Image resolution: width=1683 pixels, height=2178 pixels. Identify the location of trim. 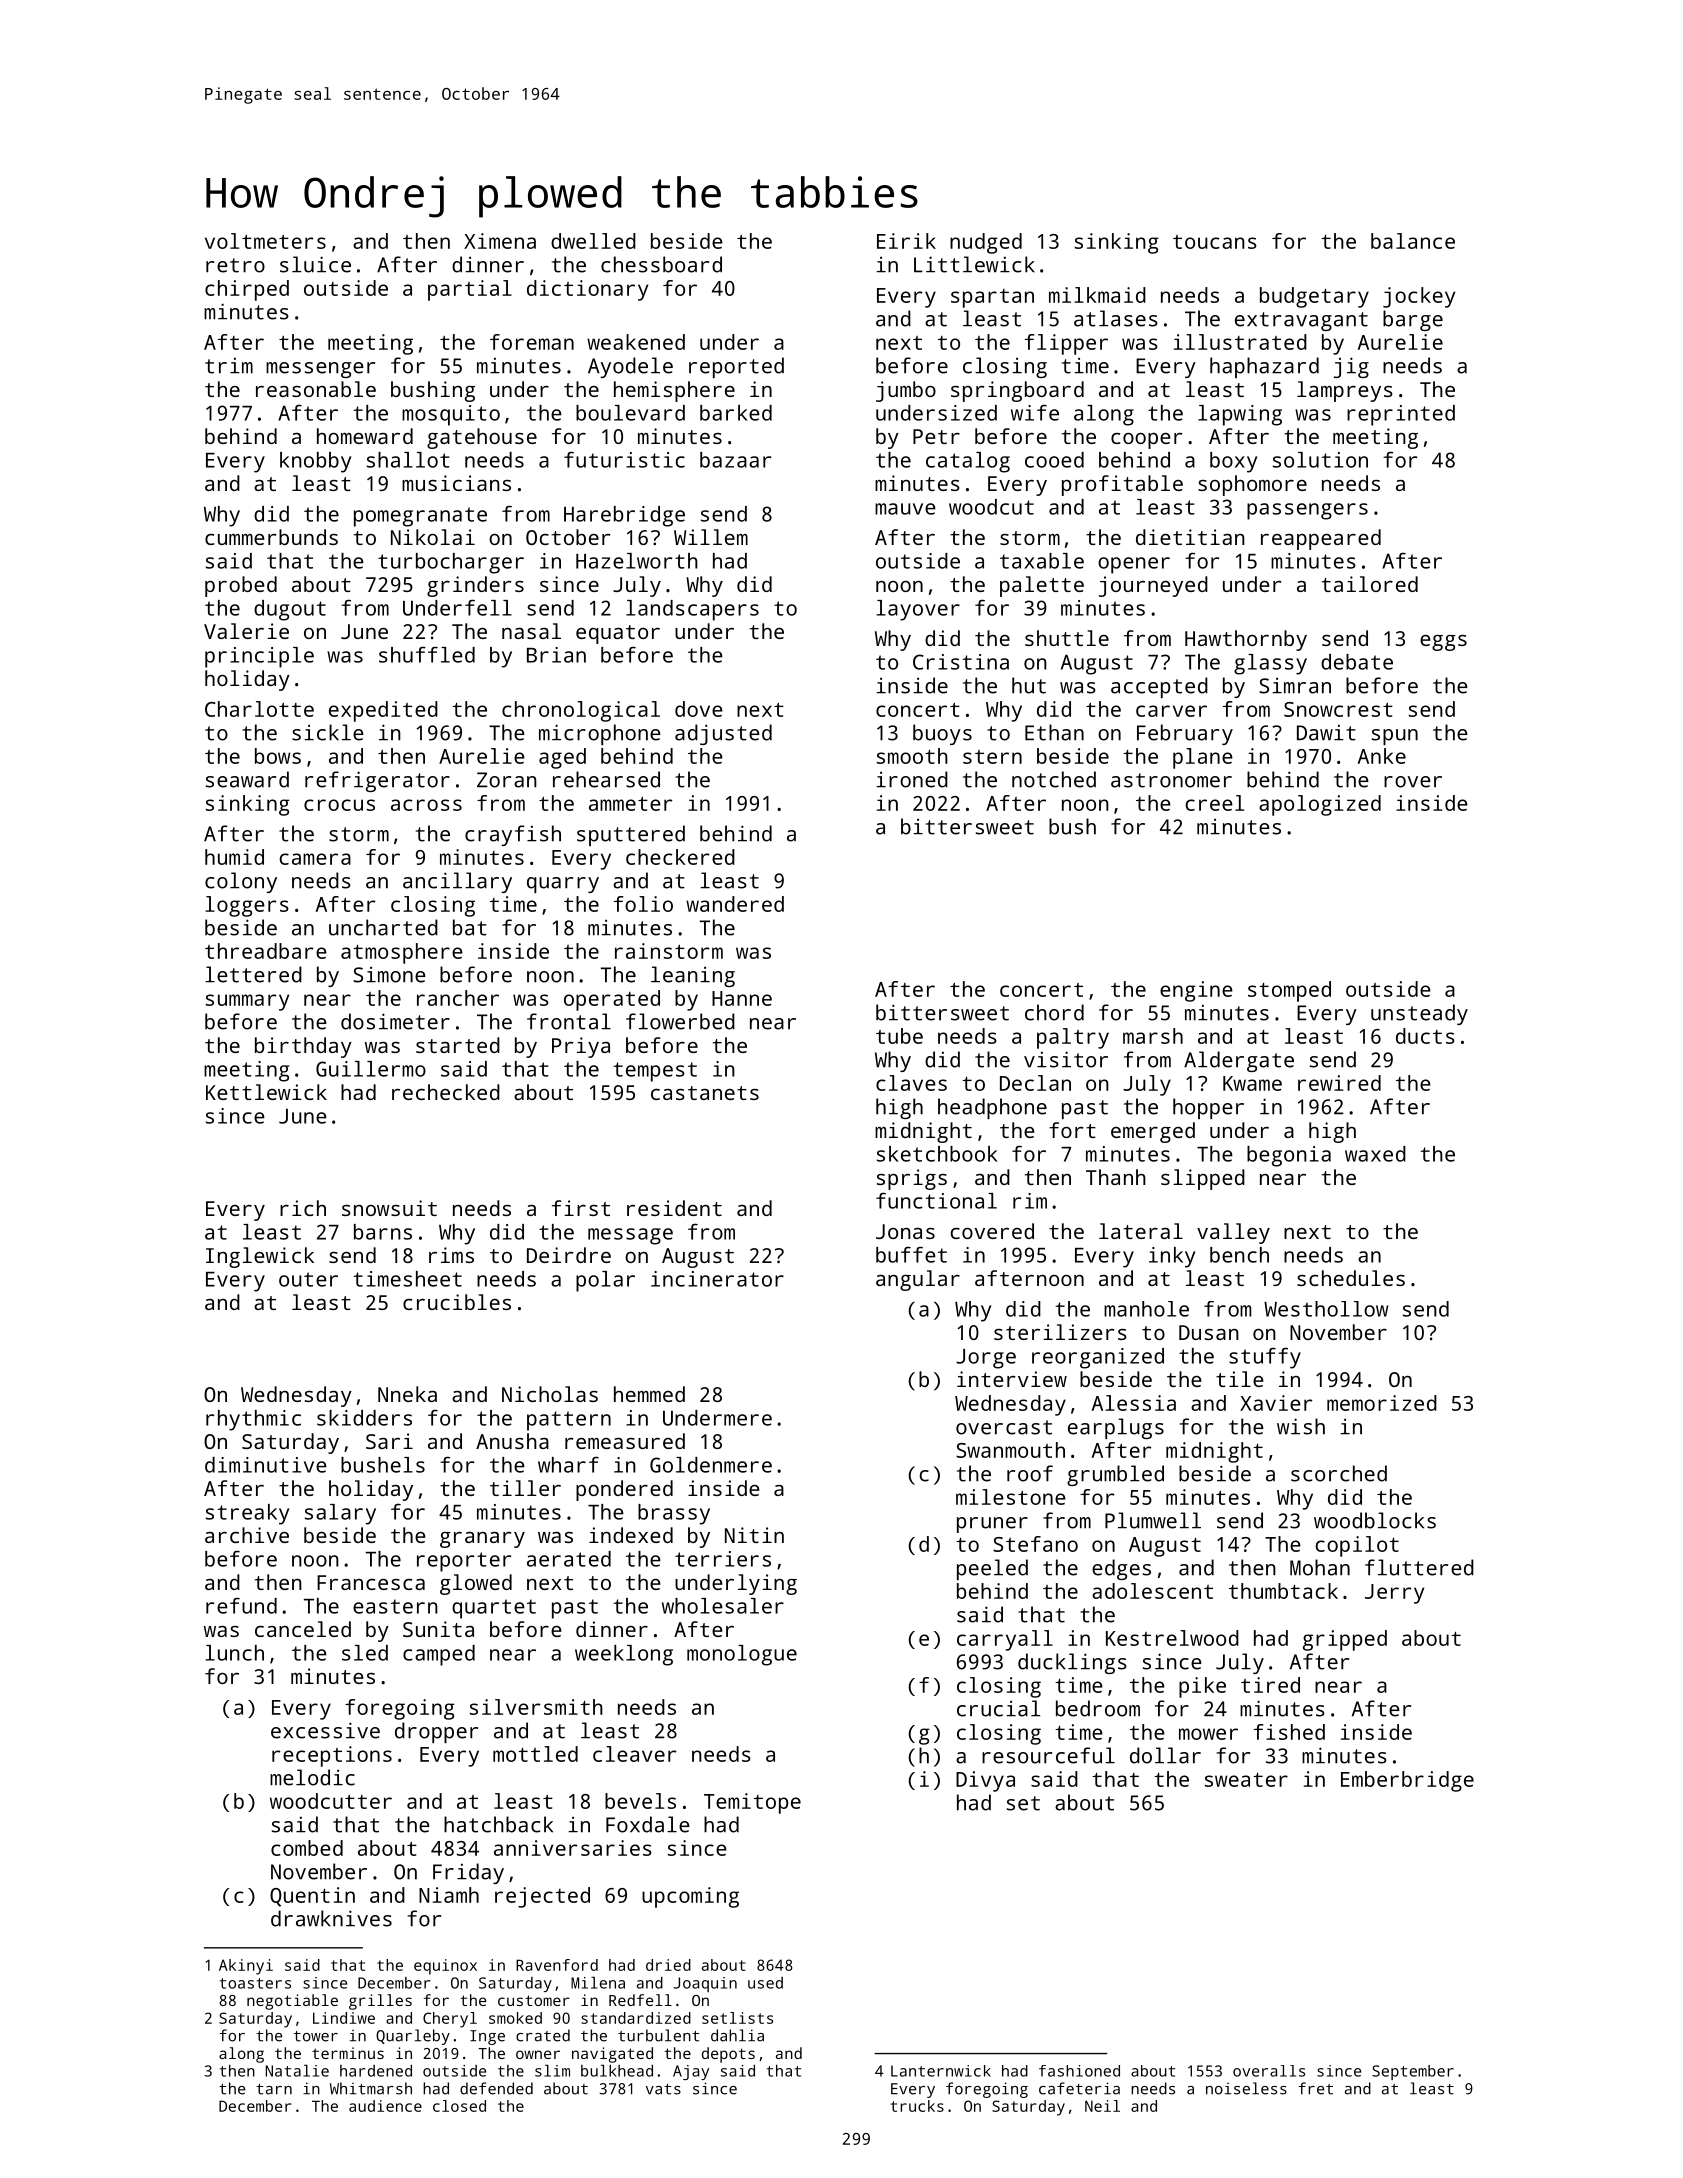
(229, 365).
